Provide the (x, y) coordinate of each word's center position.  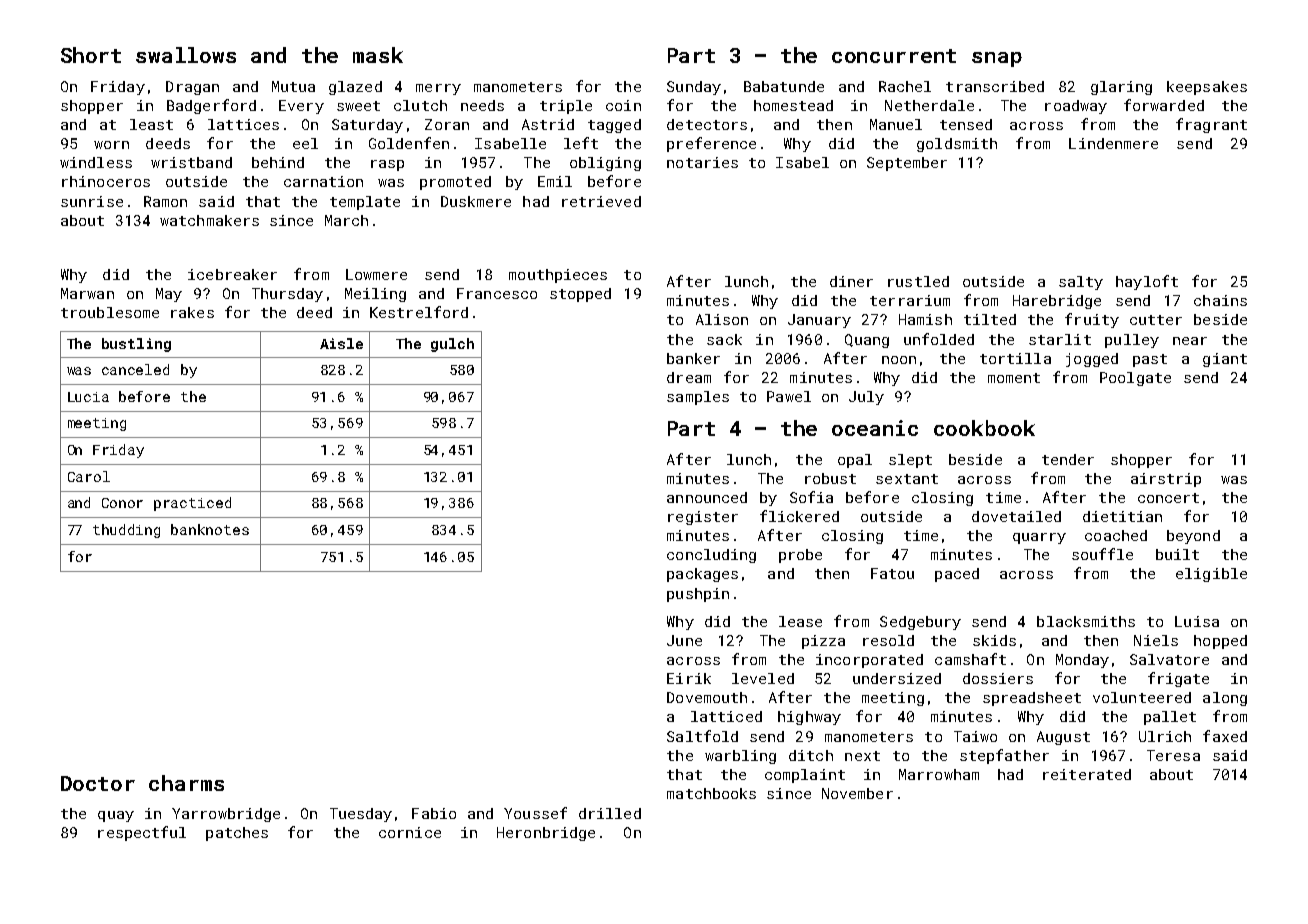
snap (997, 59)
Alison (722, 319)
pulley (1132, 341)
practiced (192, 504)
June (684, 640)
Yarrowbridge (226, 815)
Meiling (375, 295)
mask (378, 55)
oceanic (875, 428)
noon (899, 360)
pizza (823, 642)
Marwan (87, 293)
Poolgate (1135, 379)
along (1225, 699)
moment (1014, 378)
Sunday (694, 88)
